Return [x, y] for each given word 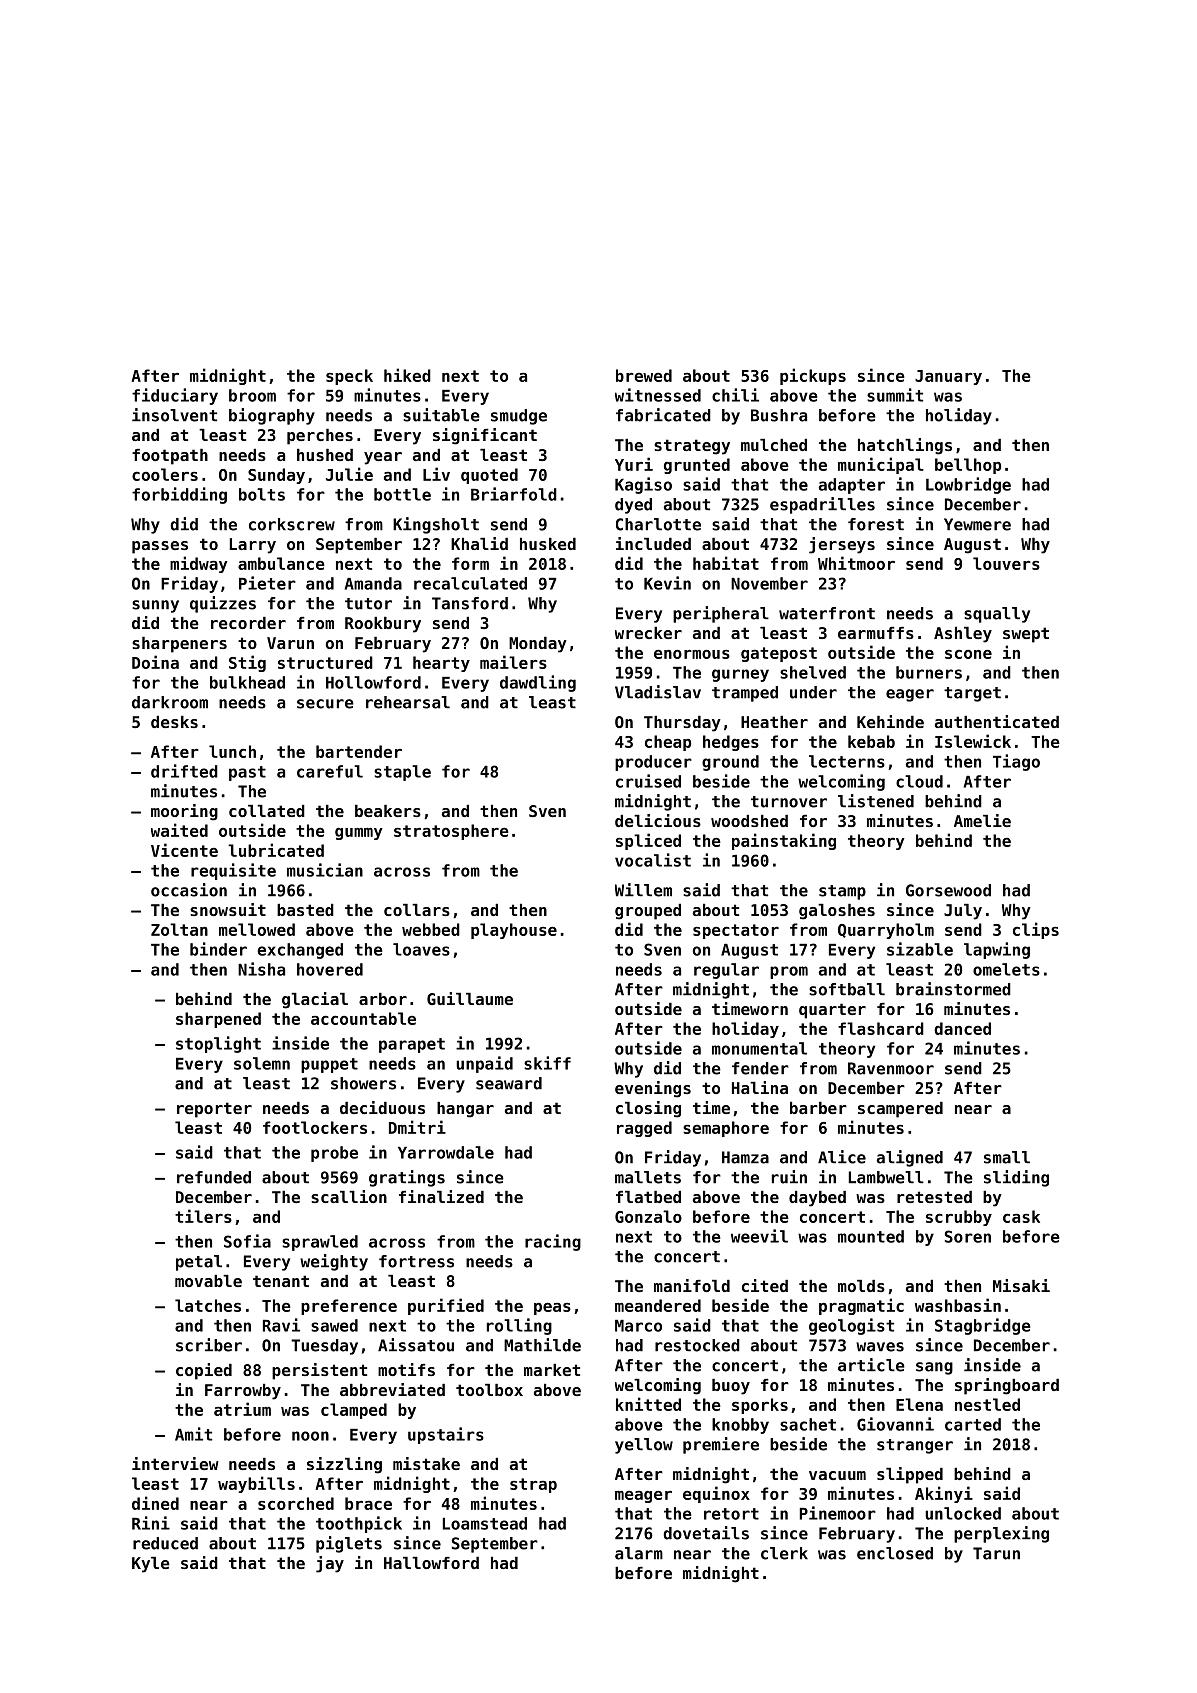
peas [552, 1309]
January [948, 377]
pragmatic [861, 1306]
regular [726, 971]
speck [349, 377]
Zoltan [179, 929]
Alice [842, 1157]
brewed [644, 375]
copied [204, 1371]
